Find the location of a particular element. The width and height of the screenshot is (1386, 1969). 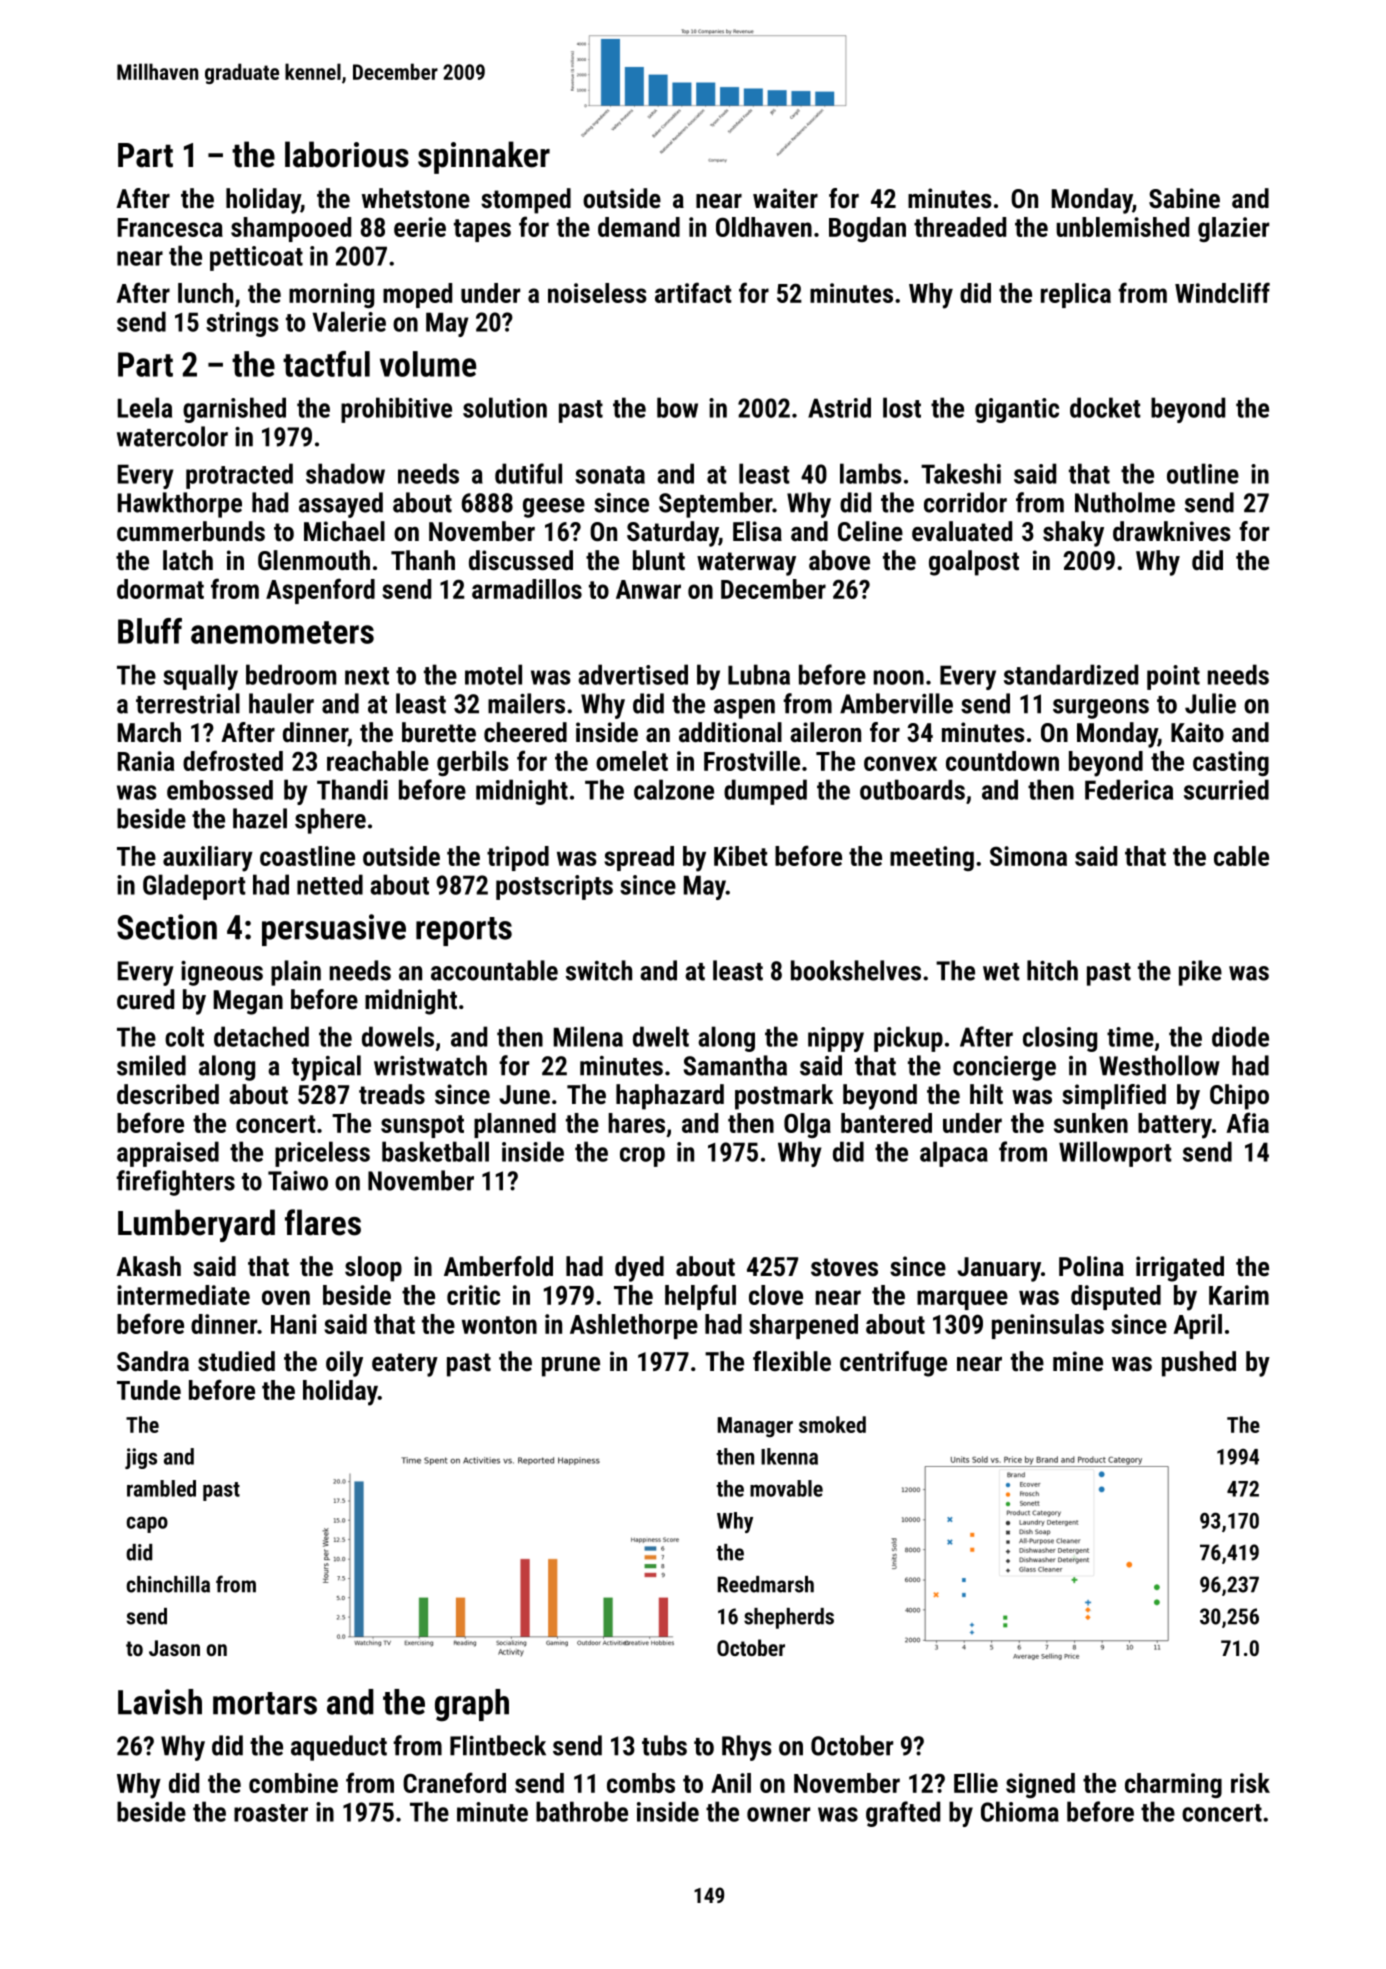

drawknives is located at coordinates (1172, 531).
